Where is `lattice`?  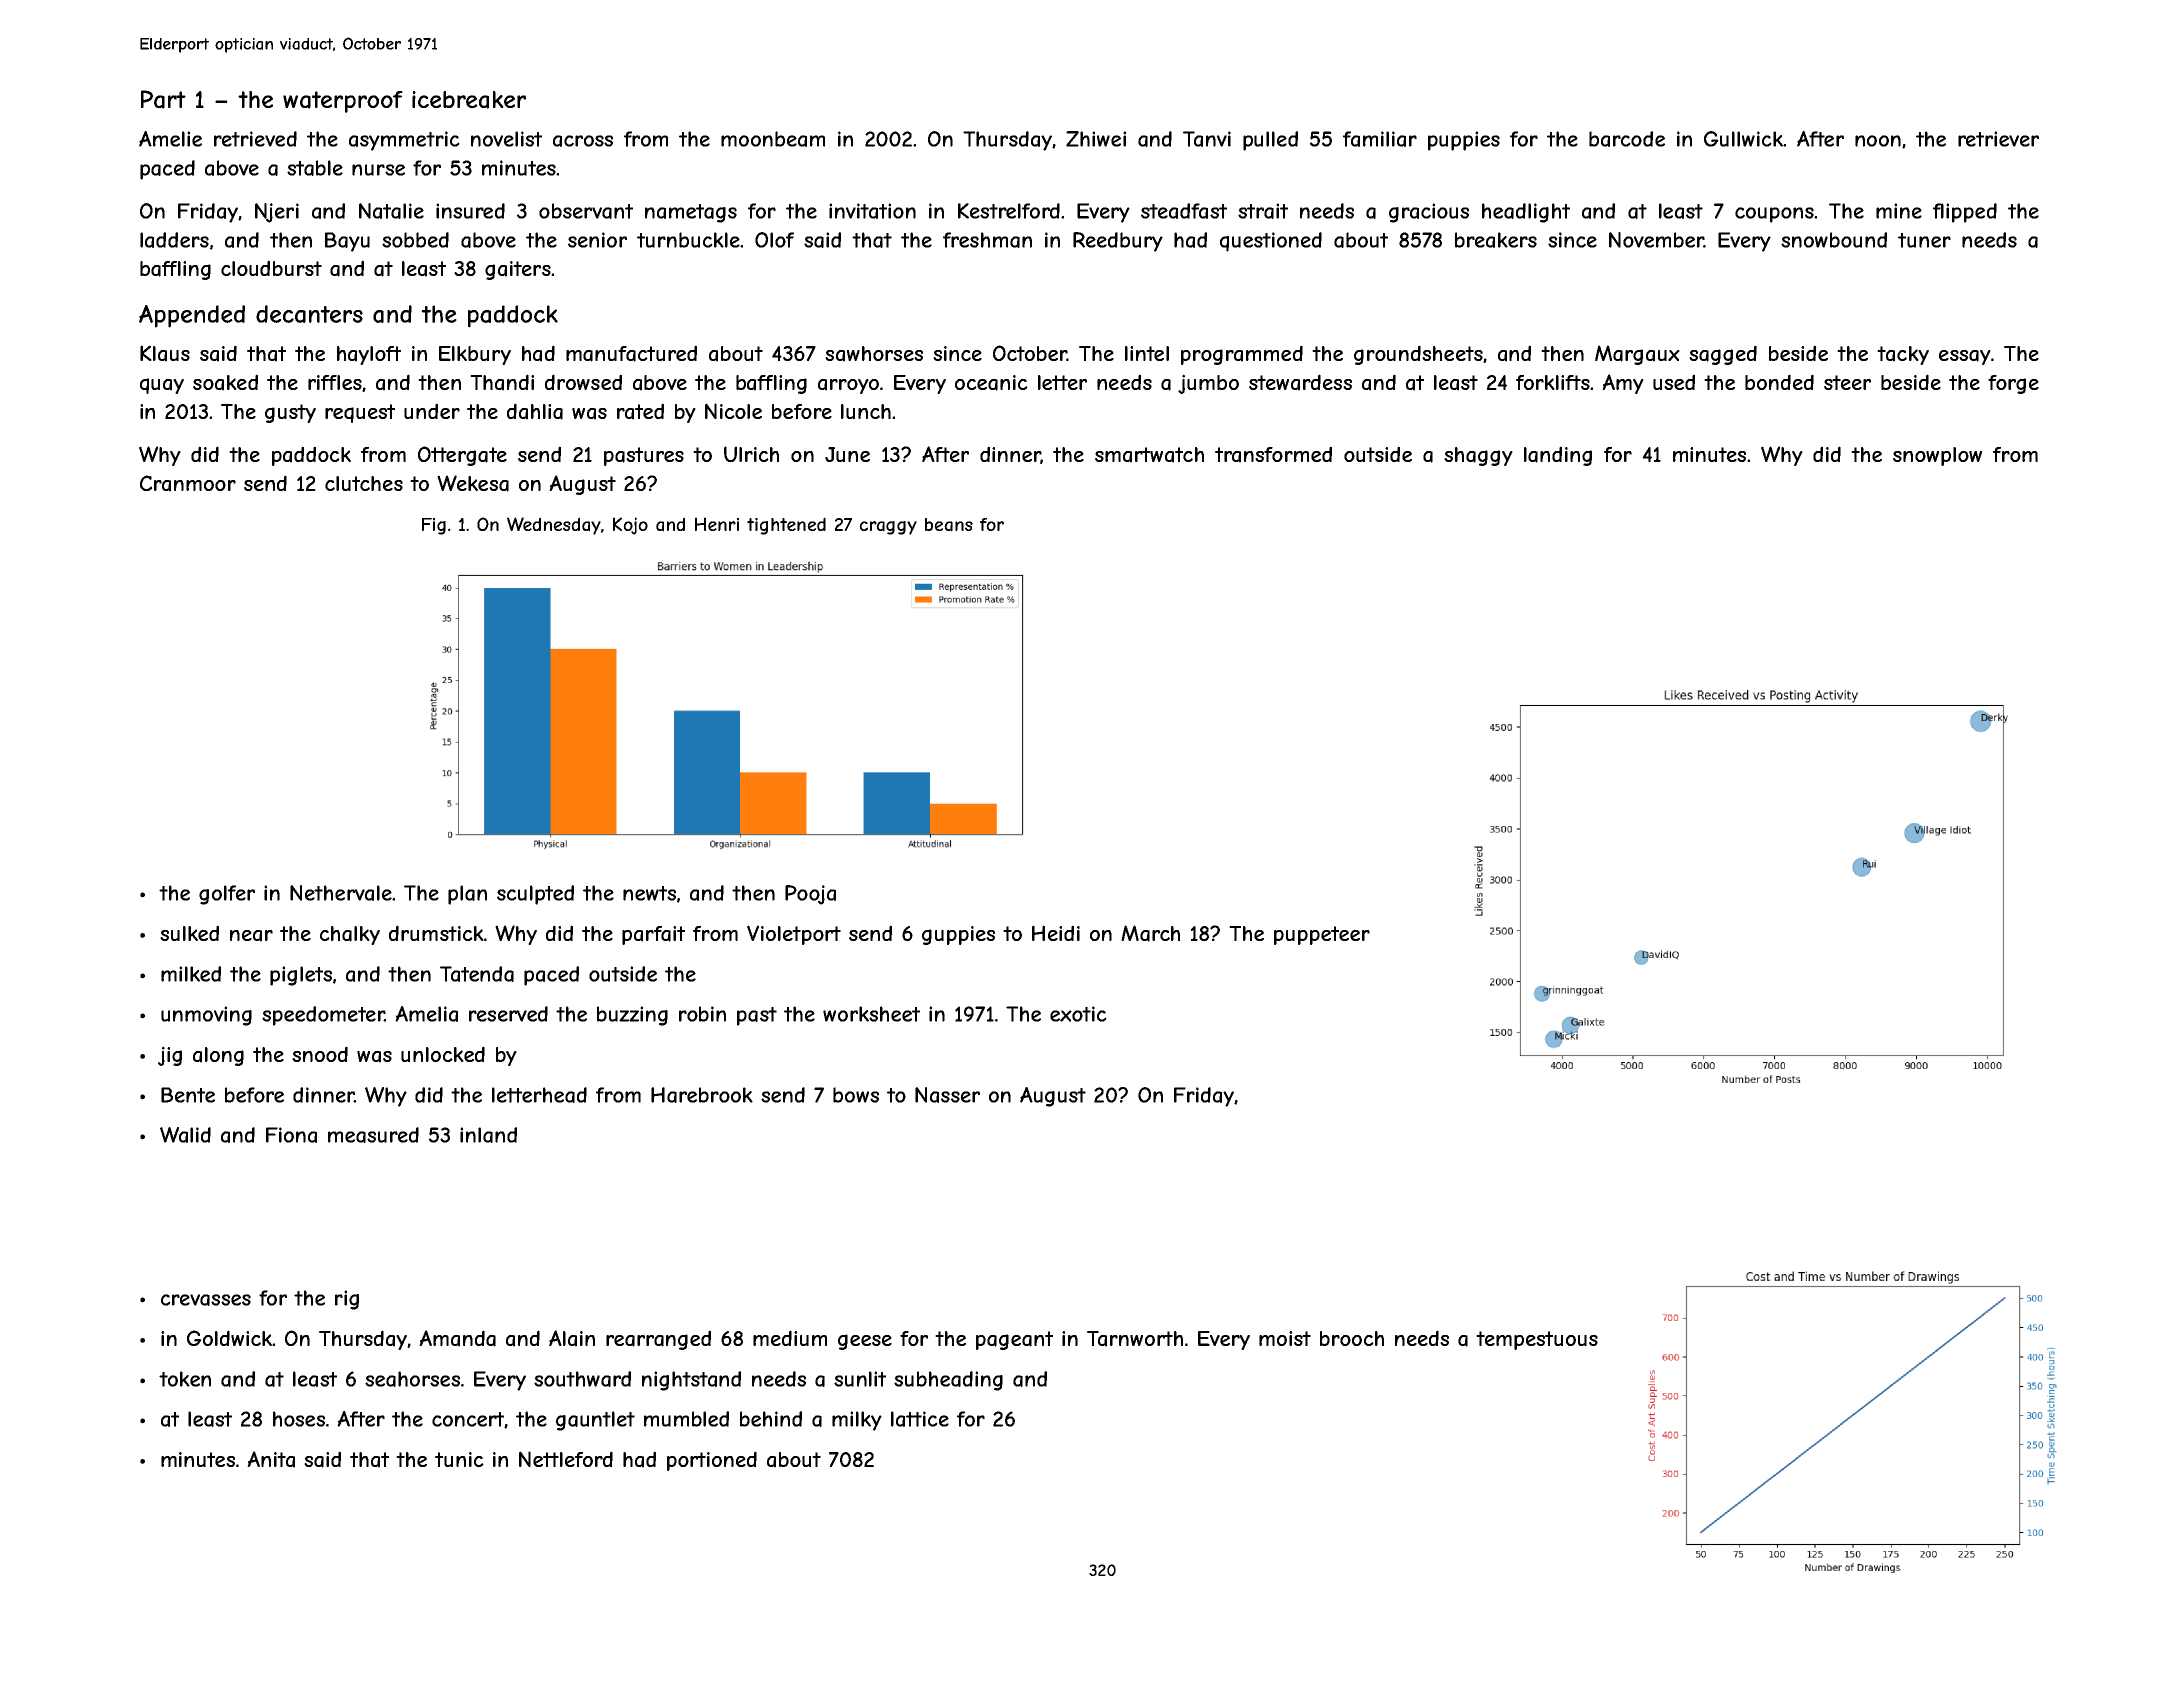 lattice is located at coordinates (920, 1419).
